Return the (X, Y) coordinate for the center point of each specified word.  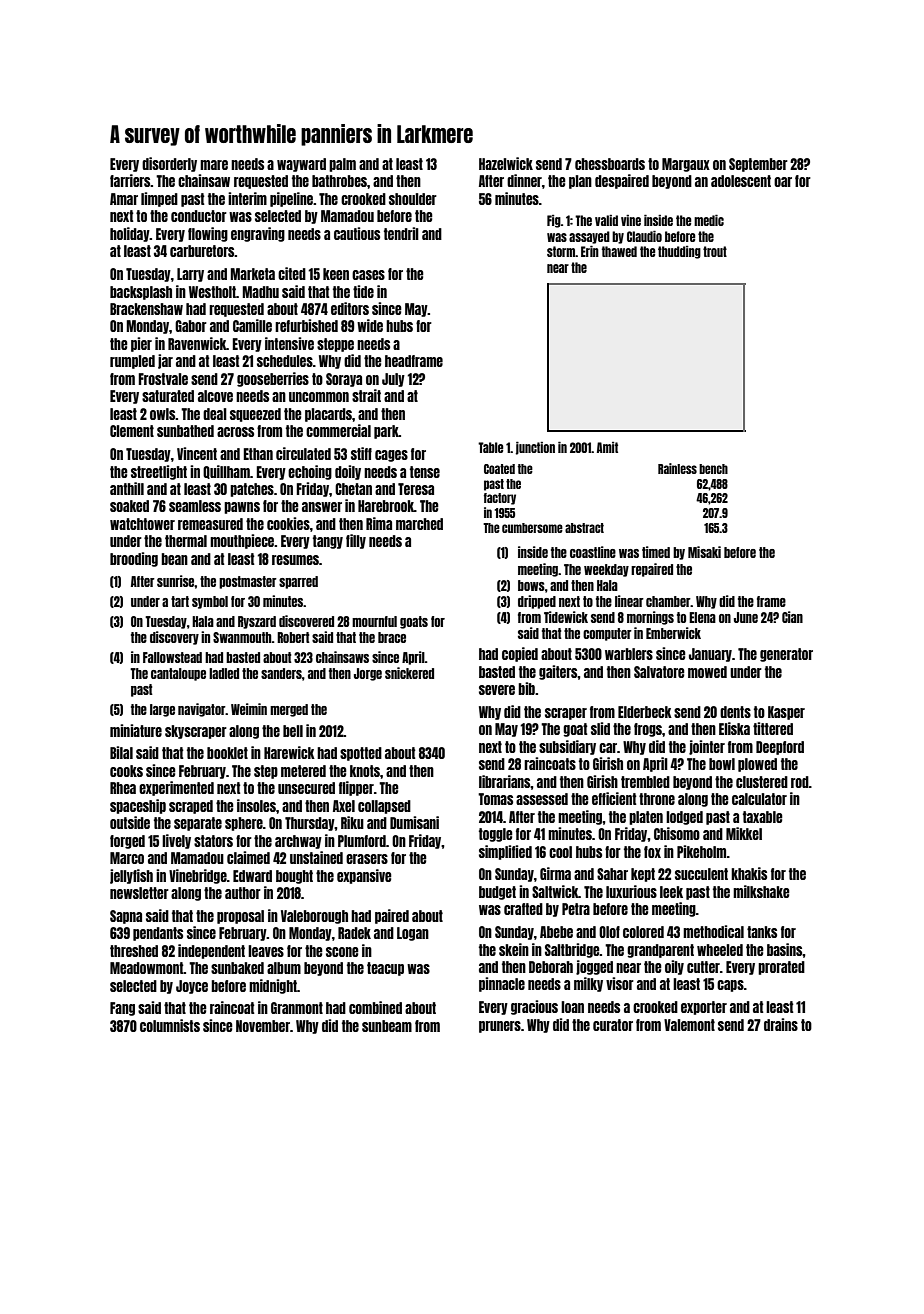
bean (174, 559)
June (746, 617)
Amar (124, 199)
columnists (170, 1025)
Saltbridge (572, 950)
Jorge (368, 674)
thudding (679, 252)
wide (370, 325)
